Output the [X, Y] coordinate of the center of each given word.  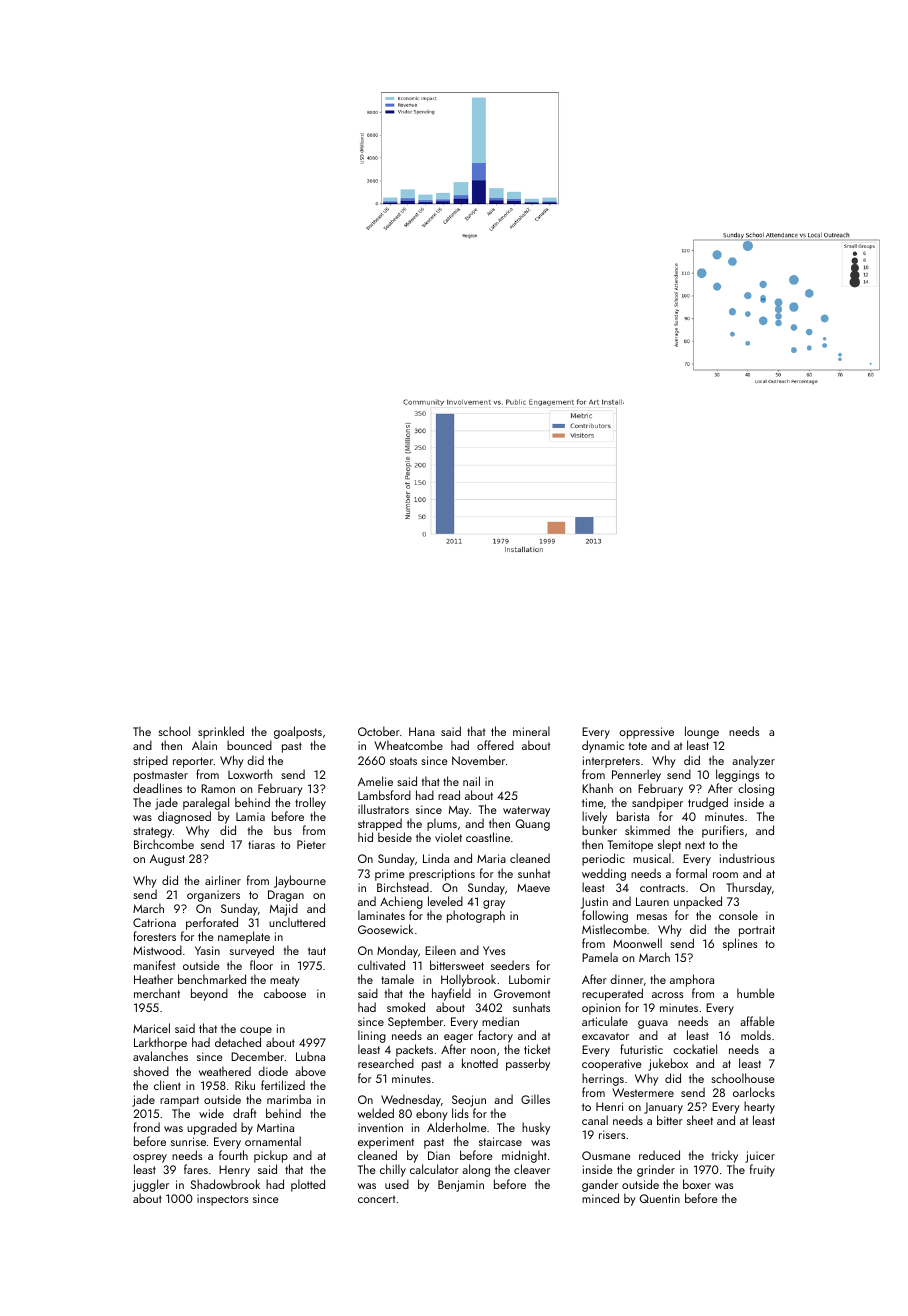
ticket [537, 1049]
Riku [245, 1085]
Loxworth [250, 774]
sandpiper [657, 803]
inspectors [222, 1200]
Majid [284, 909]
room [725, 875]
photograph [476, 916]
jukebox [668, 1064]
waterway [526, 811]
